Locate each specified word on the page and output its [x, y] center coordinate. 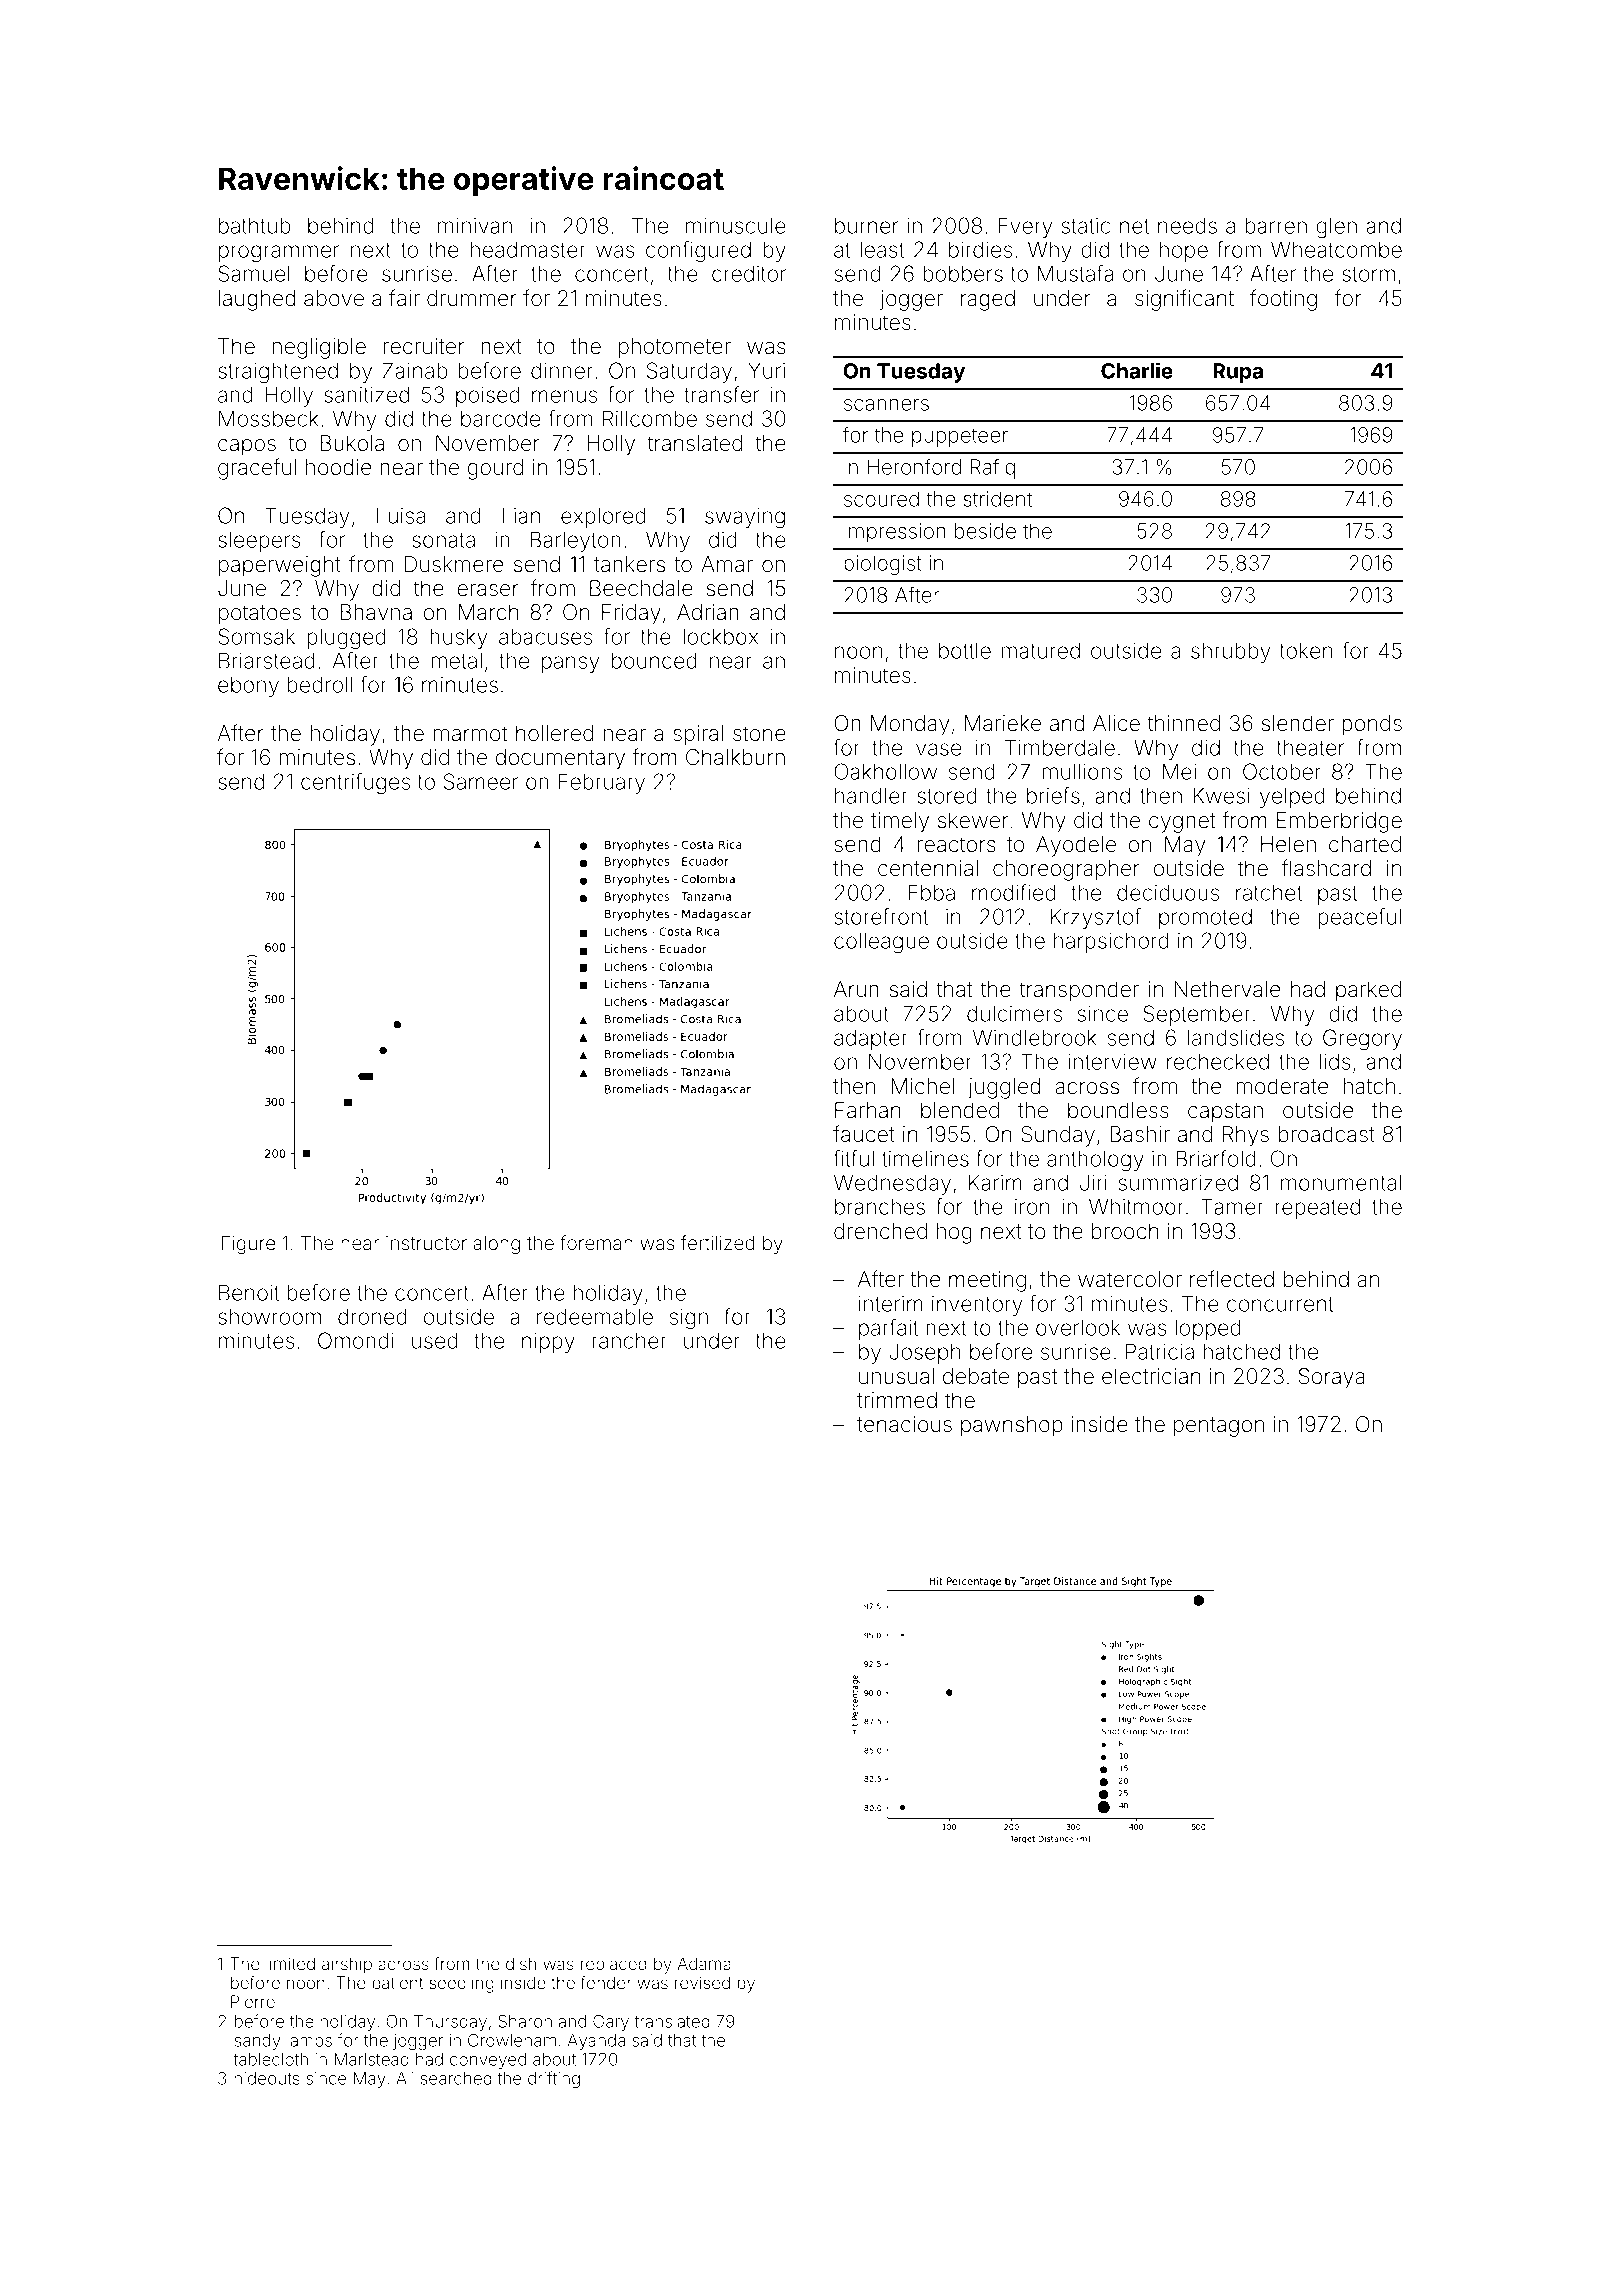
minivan [475, 225]
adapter [871, 1039]
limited [290, 1963]
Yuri [766, 370]
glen [1337, 228]
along [496, 1245]
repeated [1318, 1208]
